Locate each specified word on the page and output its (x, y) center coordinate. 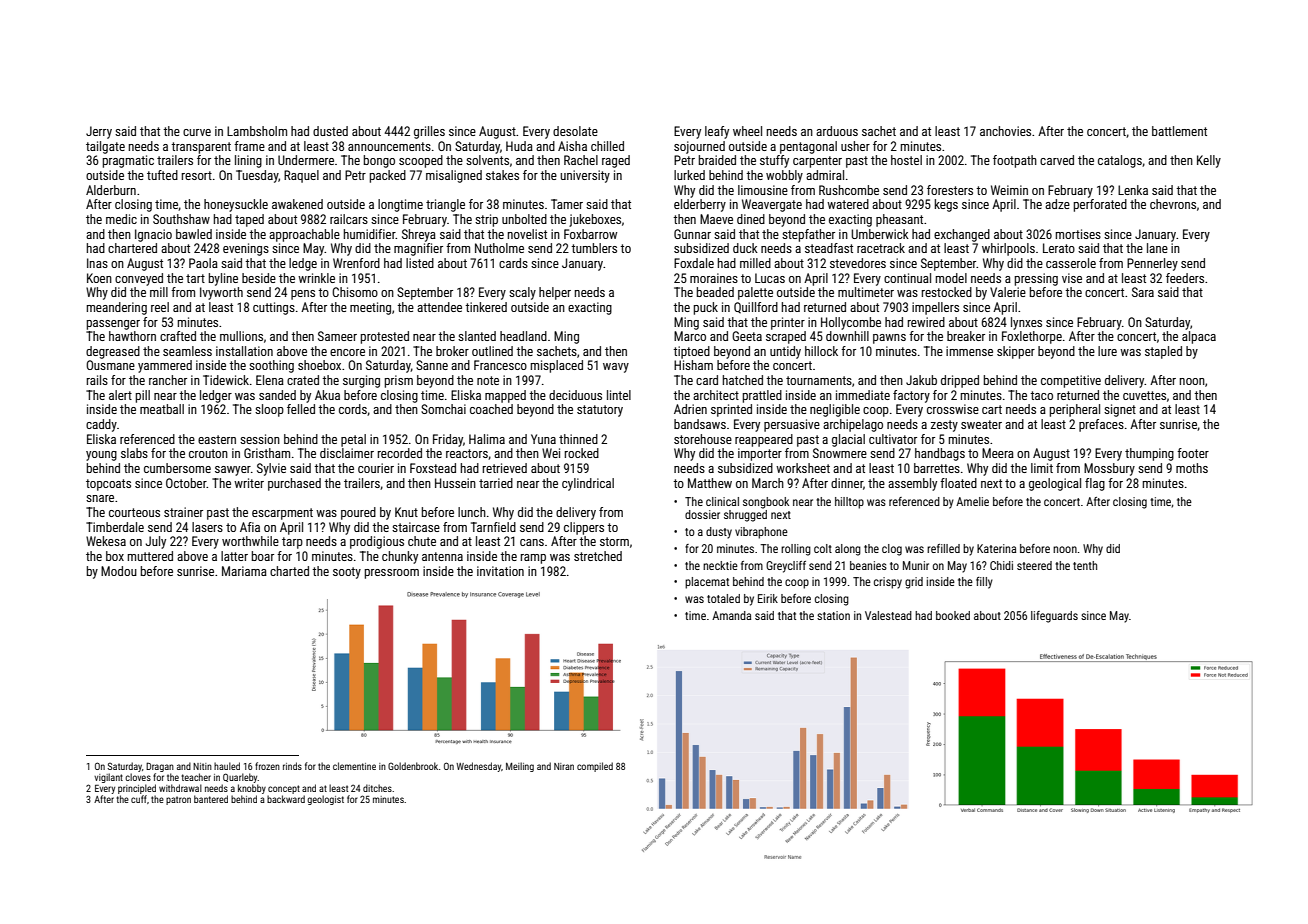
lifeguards (1054, 617)
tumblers (594, 248)
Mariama (244, 571)
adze (1057, 204)
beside (259, 278)
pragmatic (128, 161)
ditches (377, 788)
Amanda (731, 615)
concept (284, 789)
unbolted (524, 219)
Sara (1143, 292)
